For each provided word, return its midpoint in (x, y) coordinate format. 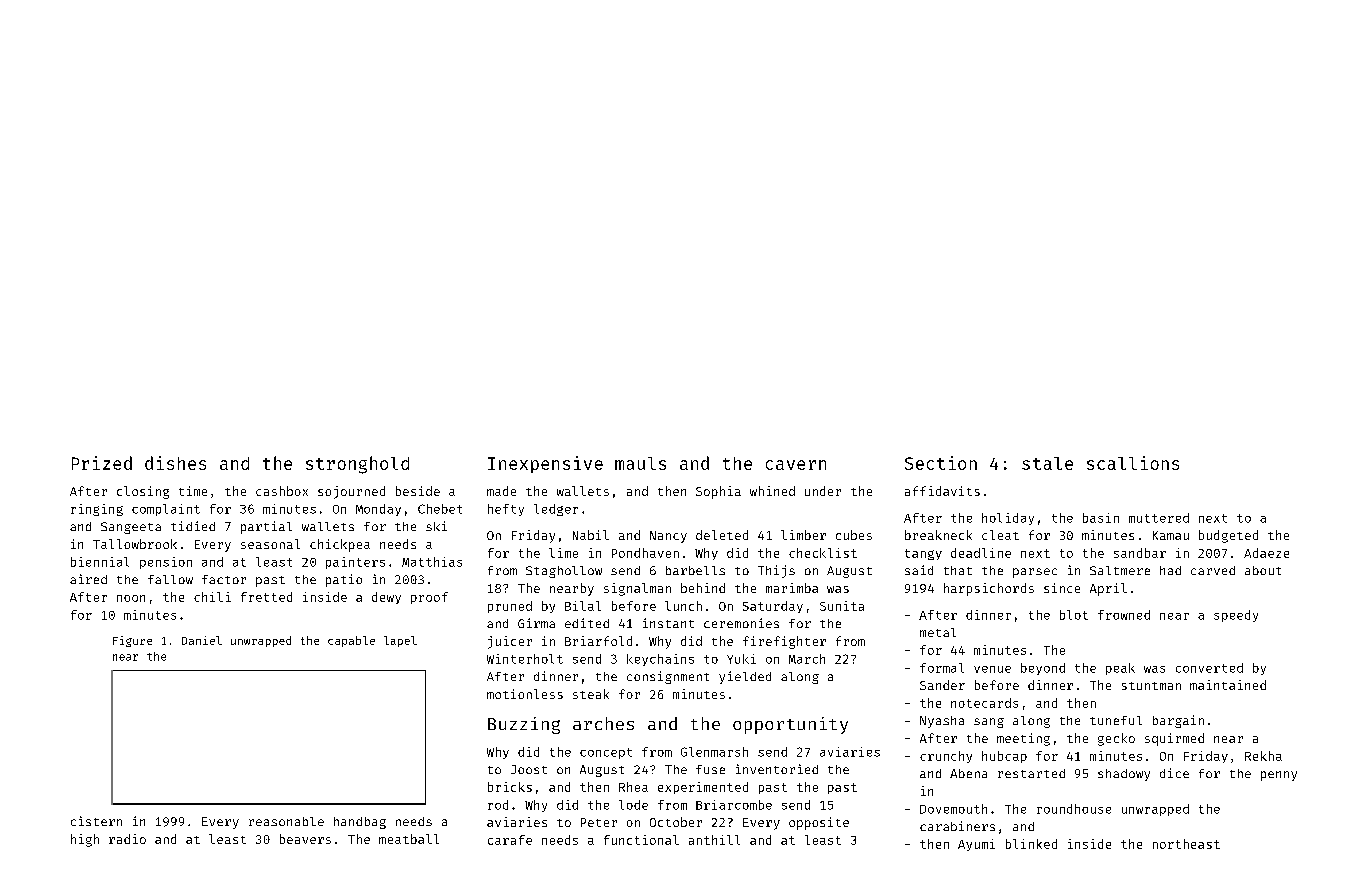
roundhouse (1074, 809)
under (823, 491)
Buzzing (524, 725)
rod (498, 805)
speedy (1236, 616)
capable (351, 641)
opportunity (790, 725)
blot (1074, 615)
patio (344, 580)
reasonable (286, 821)
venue (992, 669)
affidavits (942, 491)
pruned (510, 607)
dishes (175, 463)
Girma (536, 623)
